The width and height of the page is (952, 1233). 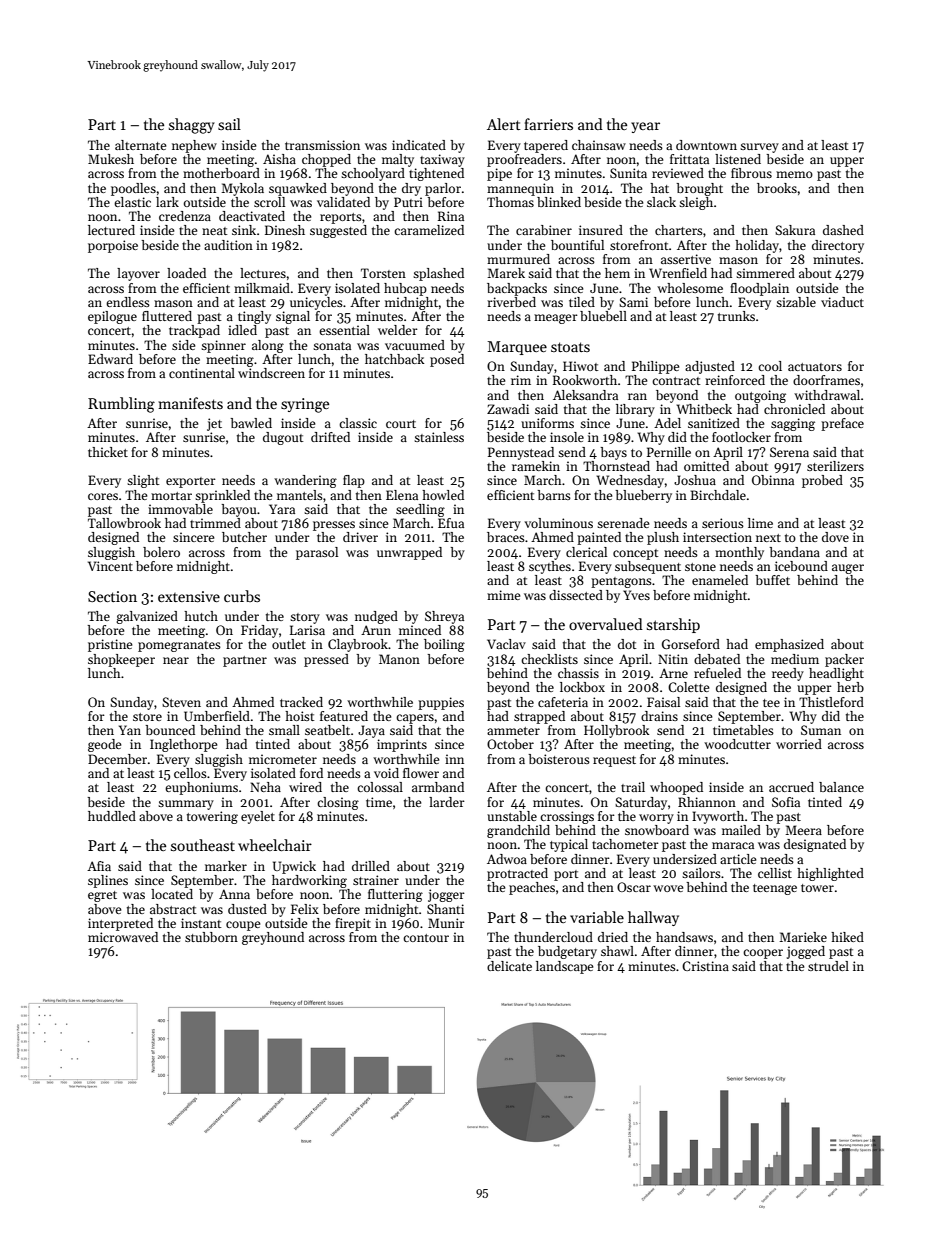 I want to click on coupe, so click(x=243, y=926).
